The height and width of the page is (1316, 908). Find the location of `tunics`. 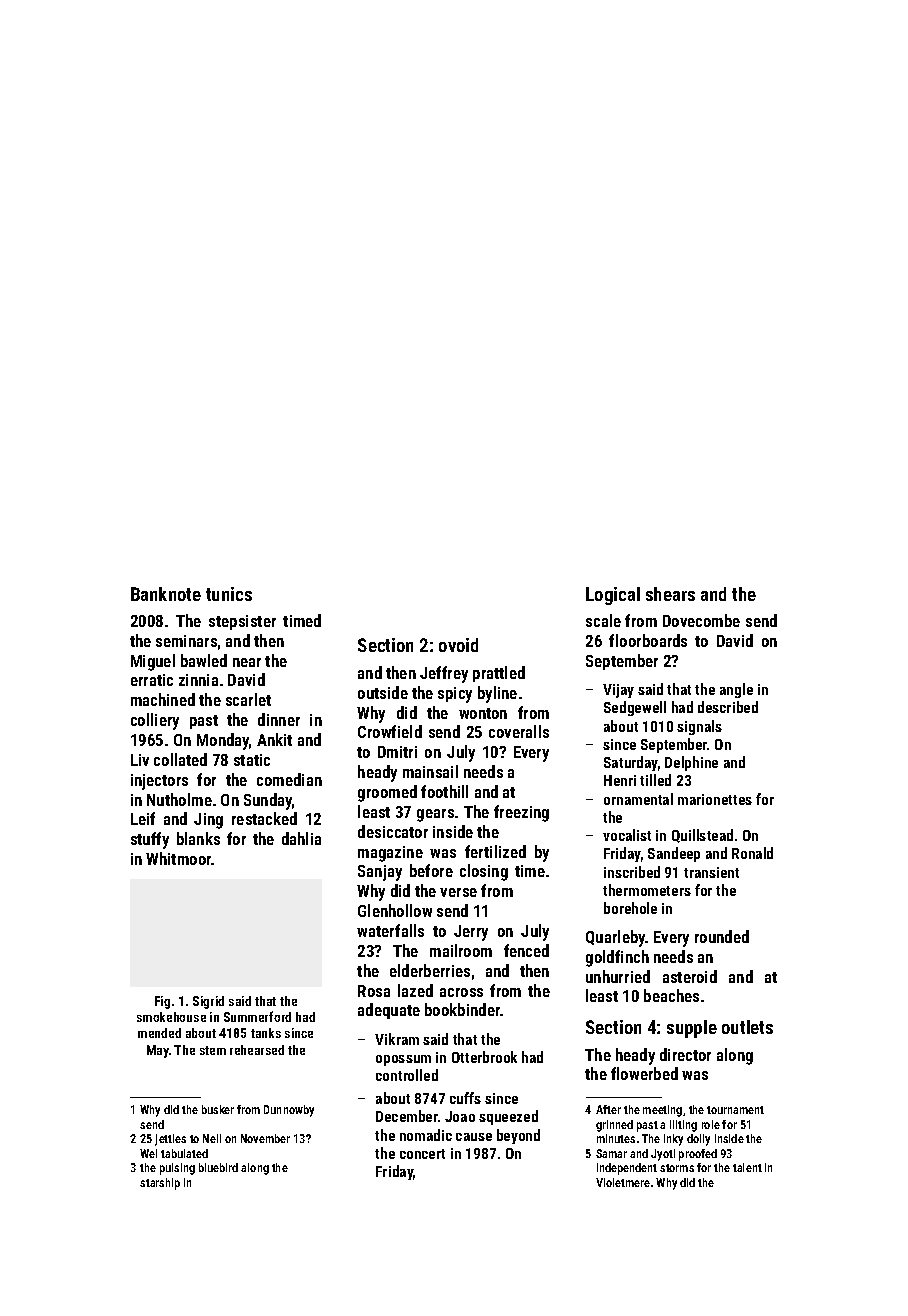

tunics is located at coordinates (229, 594).
